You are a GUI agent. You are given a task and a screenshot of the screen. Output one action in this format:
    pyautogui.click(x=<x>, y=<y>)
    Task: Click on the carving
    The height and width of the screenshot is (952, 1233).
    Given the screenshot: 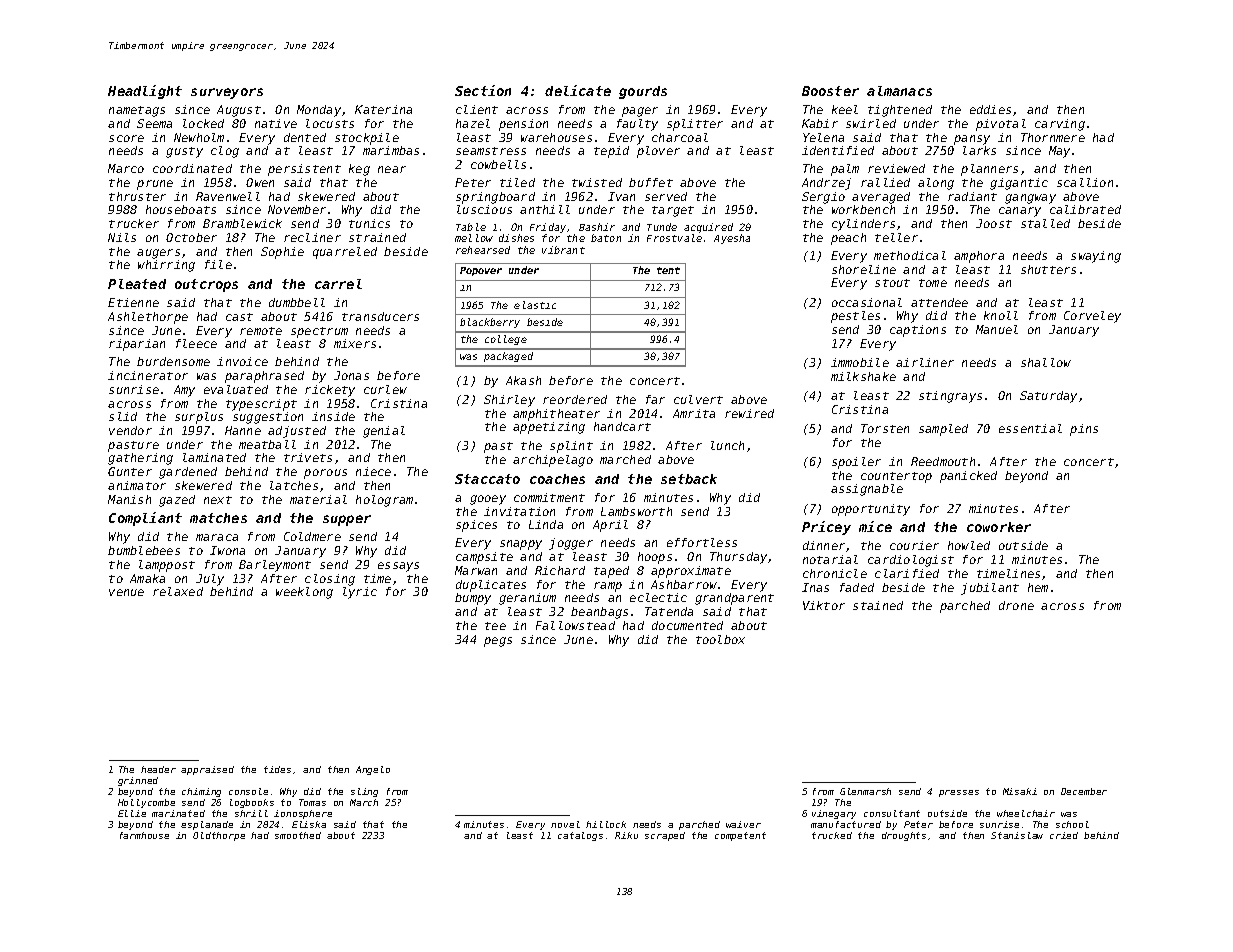 What is the action you would take?
    pyautogui.click(x=1060, y=125)
